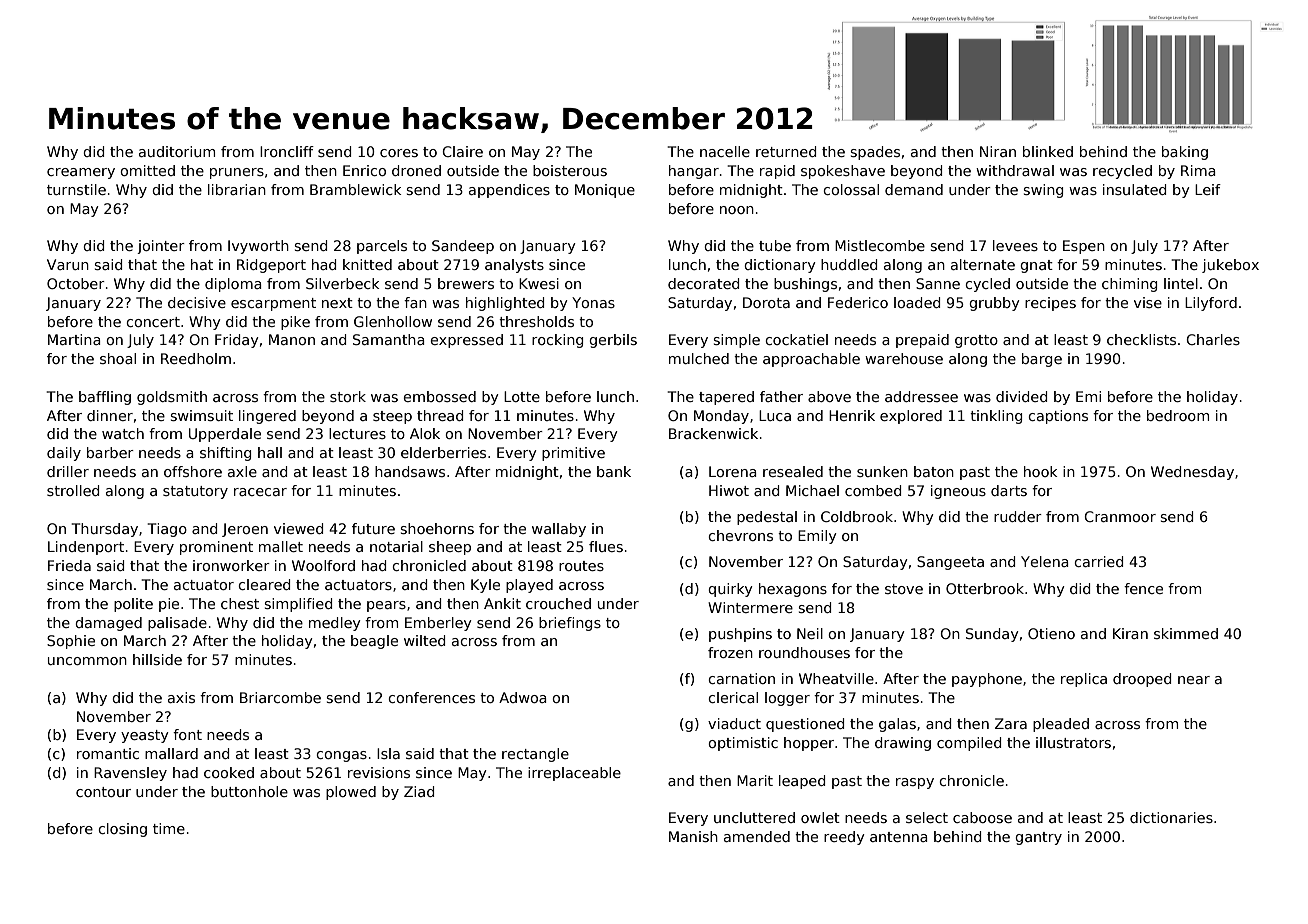 This page has width=1308, height=924. I want to click on fence, so click(1143, 588).
